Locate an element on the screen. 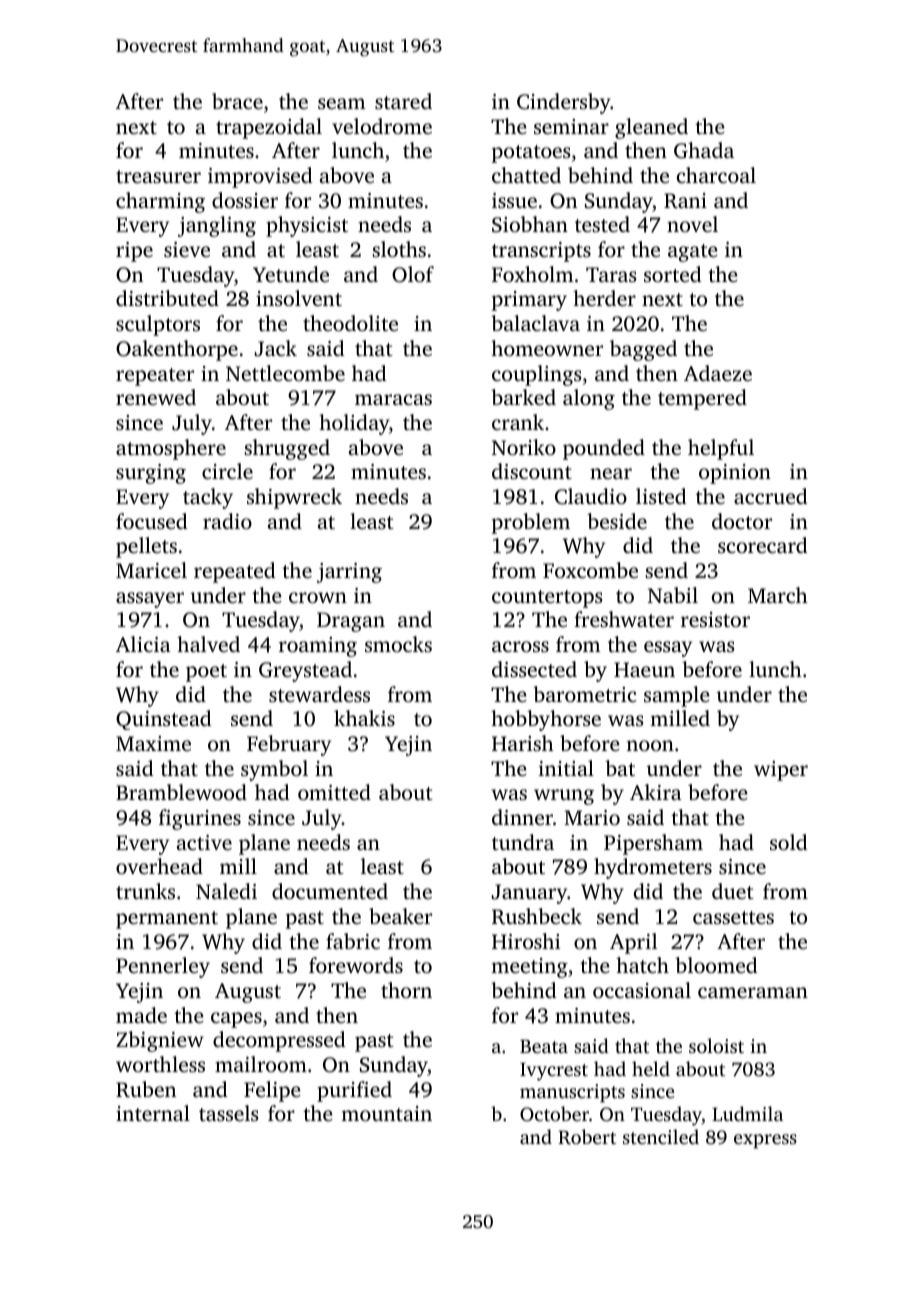 This screenshot has height=1311, width=924. accrued is located at coordinates (771, 496).
